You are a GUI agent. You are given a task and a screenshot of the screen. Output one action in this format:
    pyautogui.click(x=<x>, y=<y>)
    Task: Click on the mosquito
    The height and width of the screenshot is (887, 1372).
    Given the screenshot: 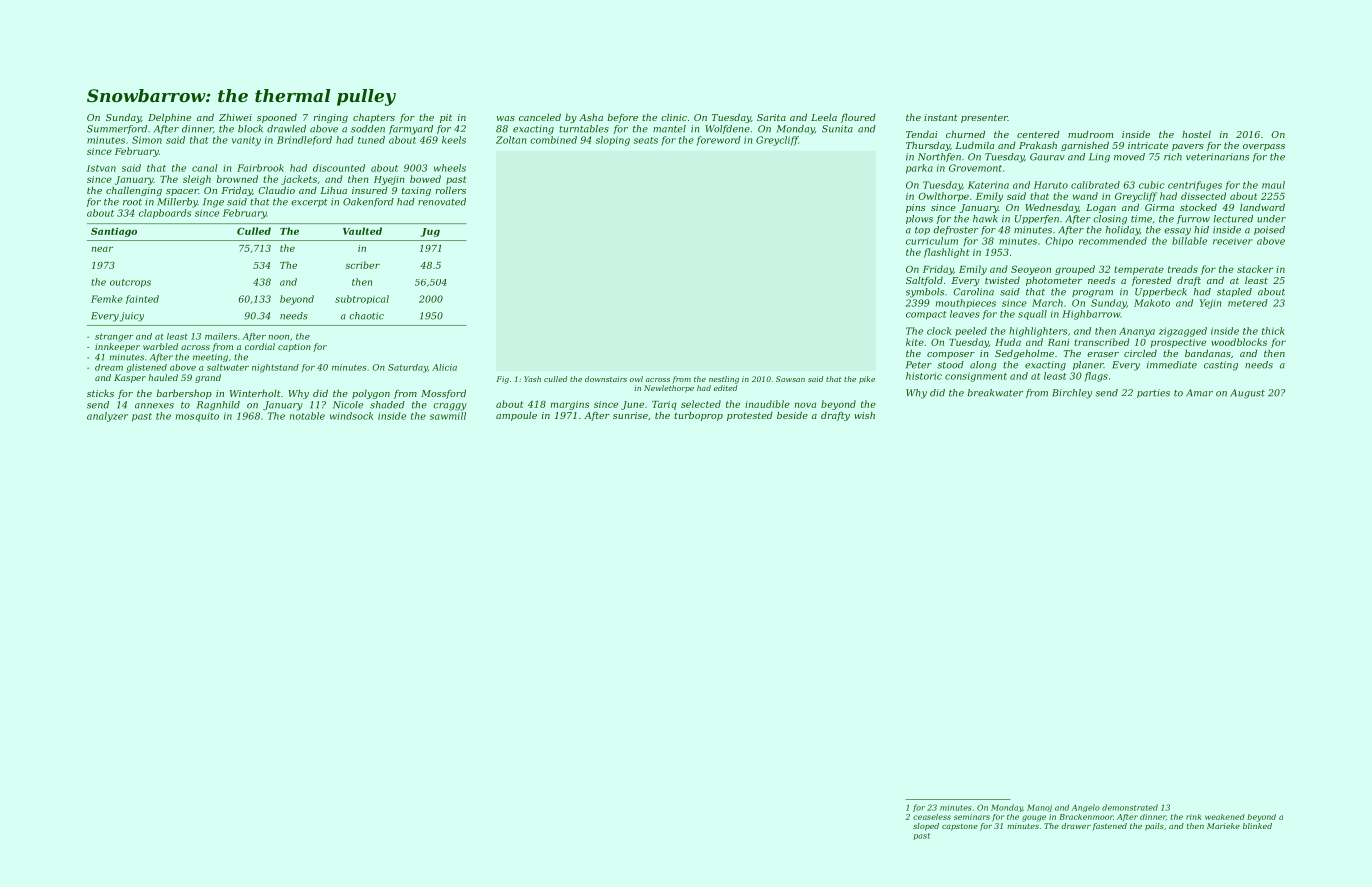 What is the action you would take?
    pyautogui.click(x=197, y=417)
